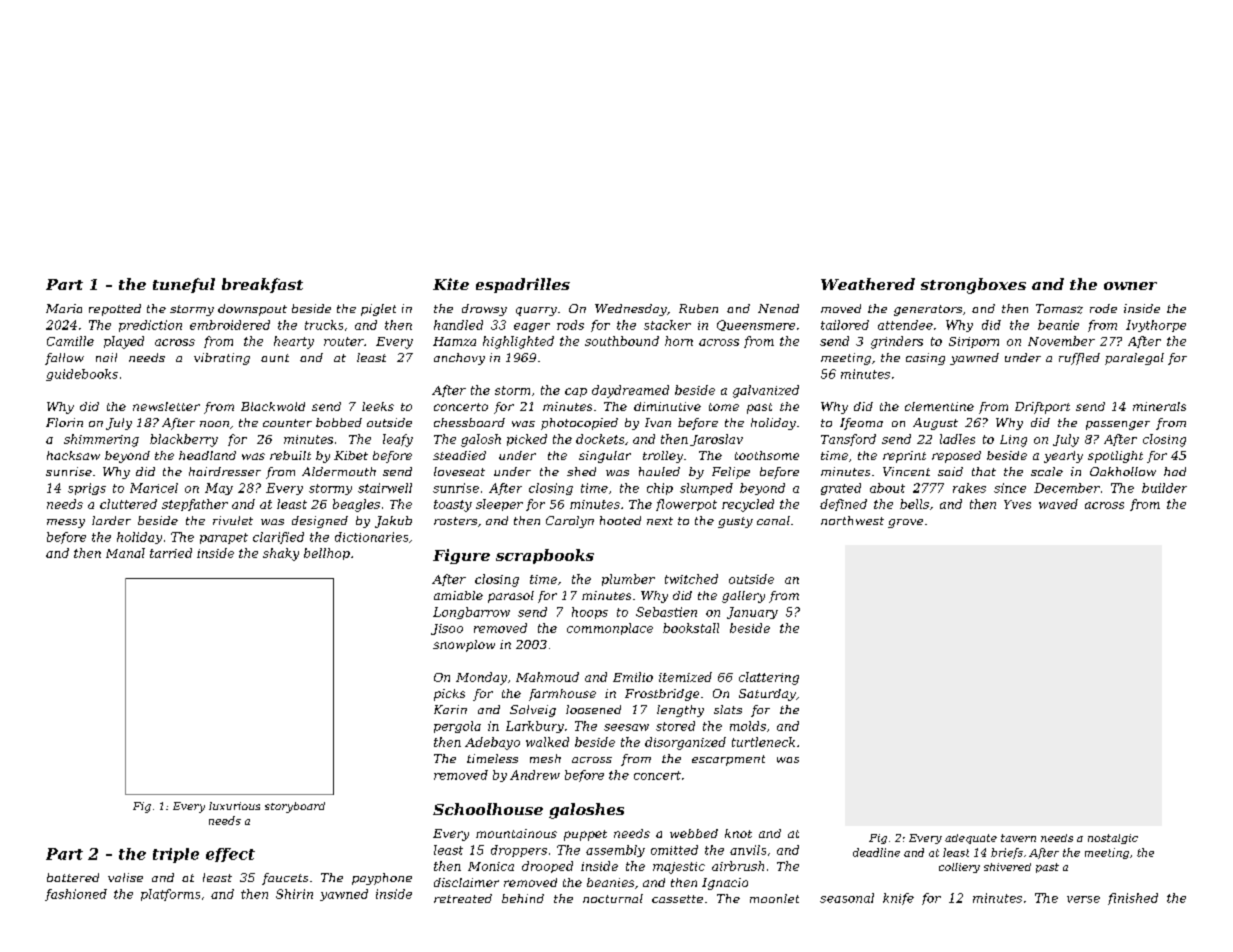 The width and height of the screenshot is (1233, 952). Describe the element at coordinates (959, 868) in the screenshot. I see `colliery` at that location.
